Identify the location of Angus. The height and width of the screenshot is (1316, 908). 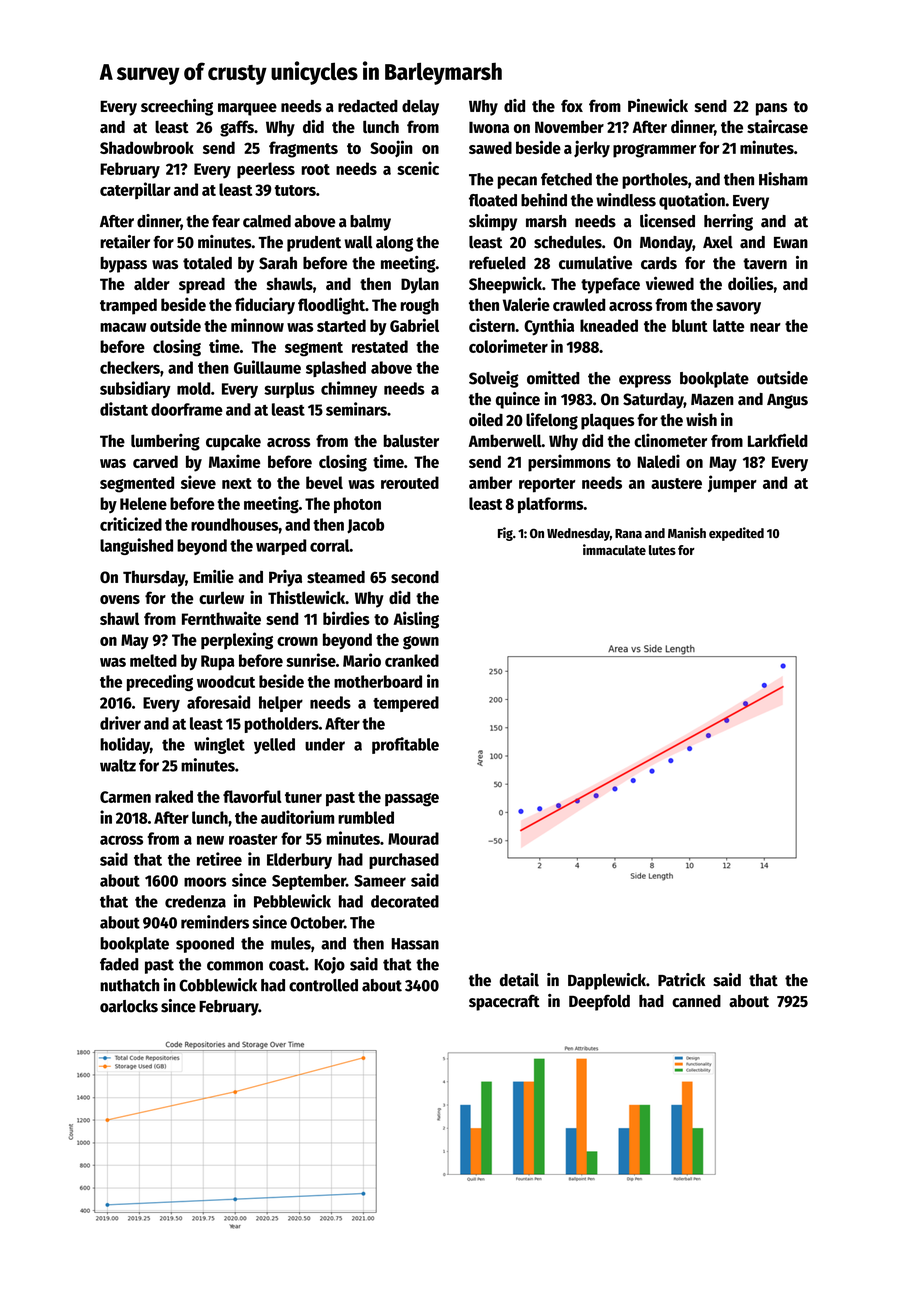
(787, 401).
